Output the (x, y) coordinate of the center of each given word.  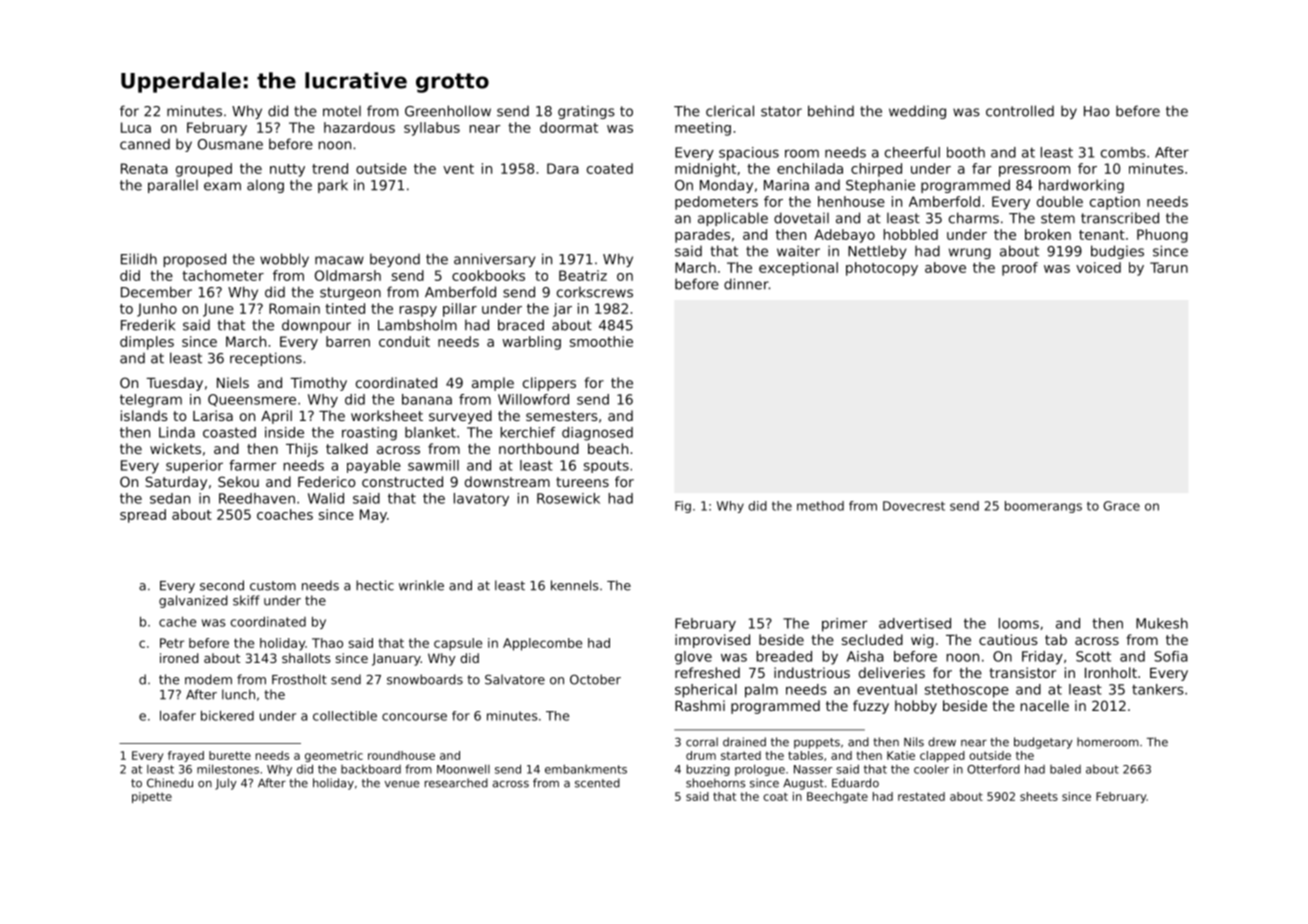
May (373, 516)
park (333, 186)
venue (402, 784)
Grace (1121, 506)
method (820, 506)
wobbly (284, 260)
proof (1020, 269)
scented (597, 783)
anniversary (494, 260)
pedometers (716, 203)
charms (974, 218)
